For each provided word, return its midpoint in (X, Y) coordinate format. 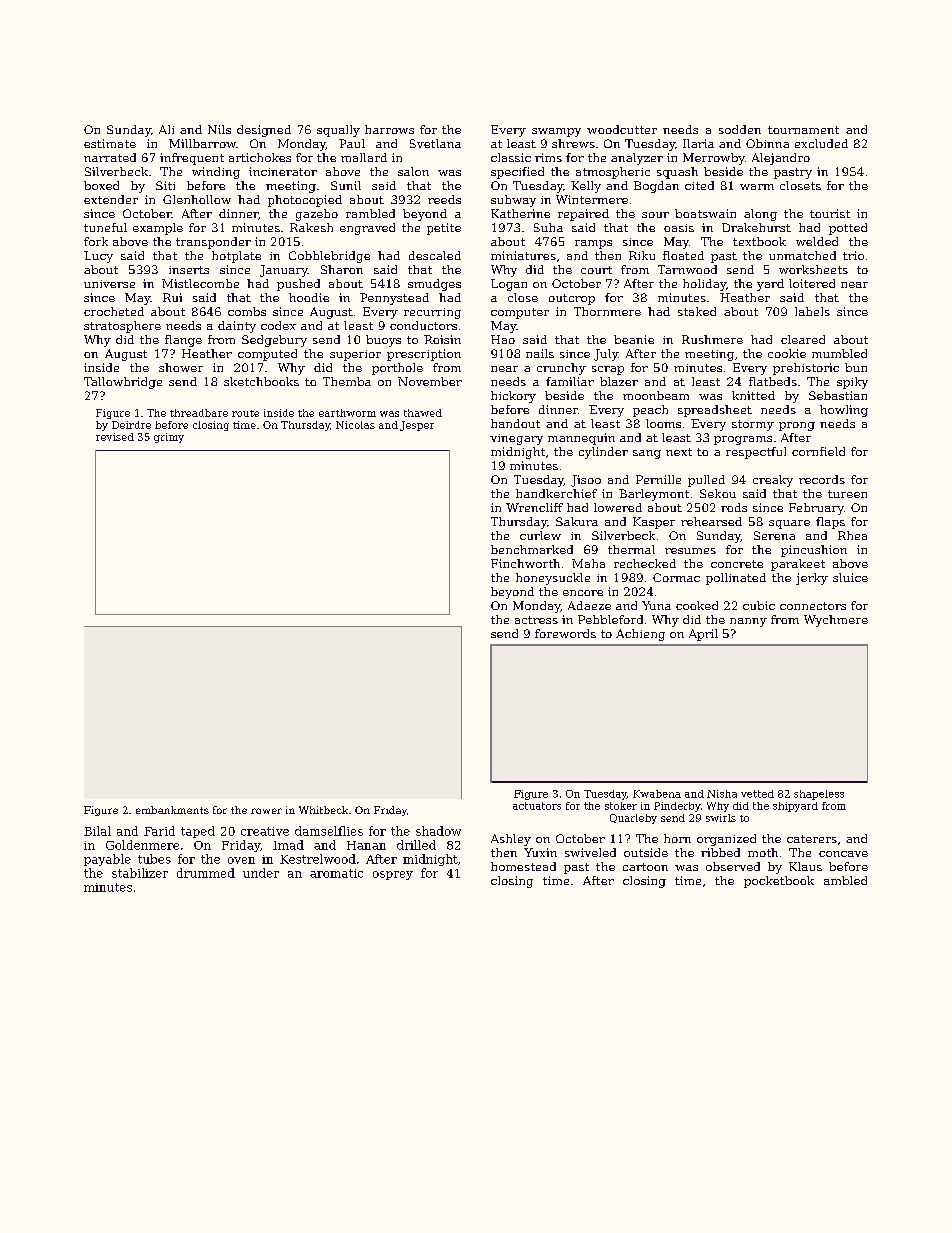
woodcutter (622, 129)
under (261, 873)
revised (115, 437)
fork (96, 241)
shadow (438, 831)
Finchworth (525, 563)
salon (413, 171)
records (822, 479)
